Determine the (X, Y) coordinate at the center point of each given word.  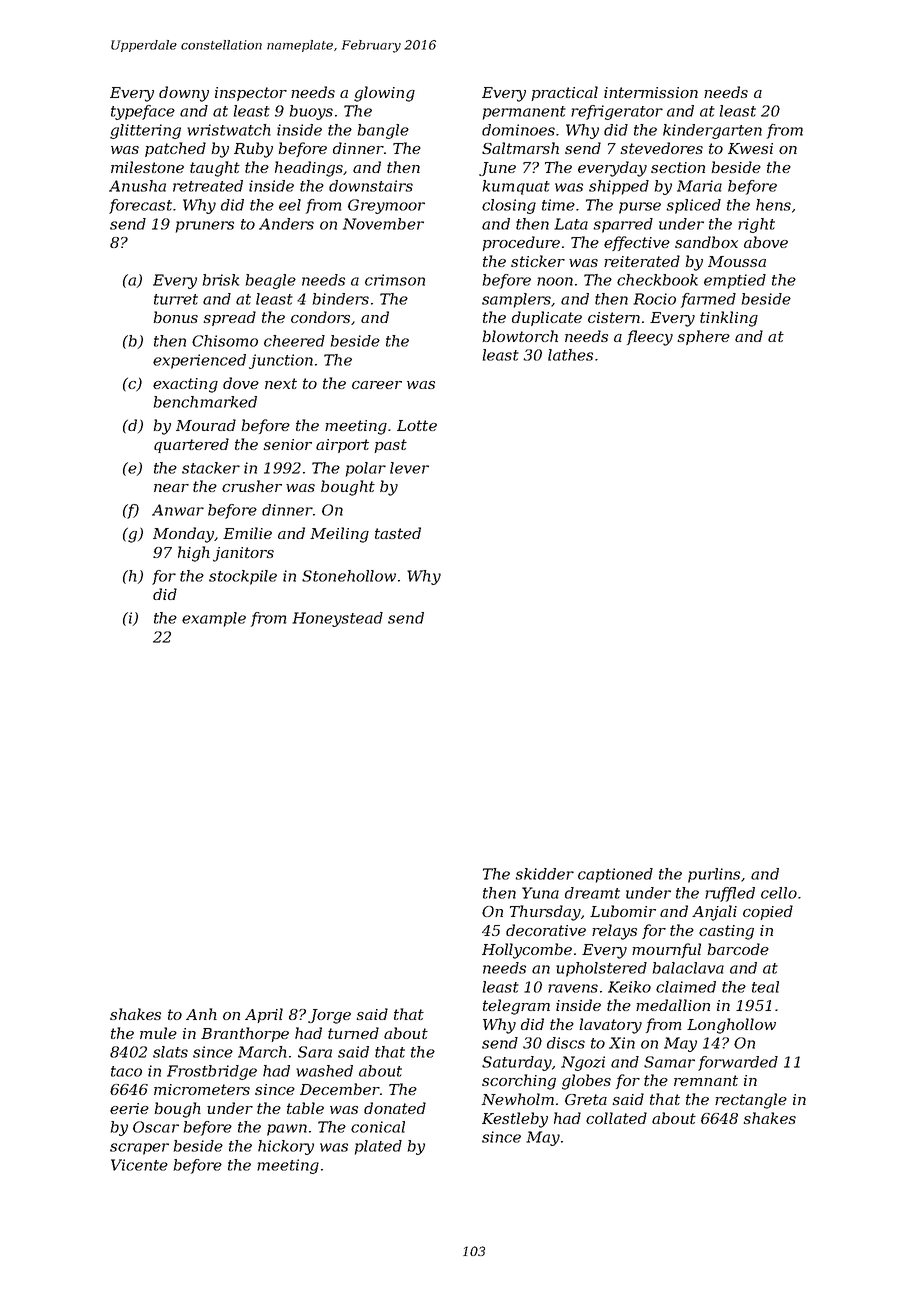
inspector (251, 94)
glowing (384, 94)
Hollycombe (527, 951)
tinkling (729, 319)
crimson (395, 280)
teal (765, 987)
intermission (651, 92)
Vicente (139, 1165)
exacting (185, 385)
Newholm (517, 1099)
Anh (201, 1014)
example (214, 619)
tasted (398, 533)
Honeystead (337, 619)
